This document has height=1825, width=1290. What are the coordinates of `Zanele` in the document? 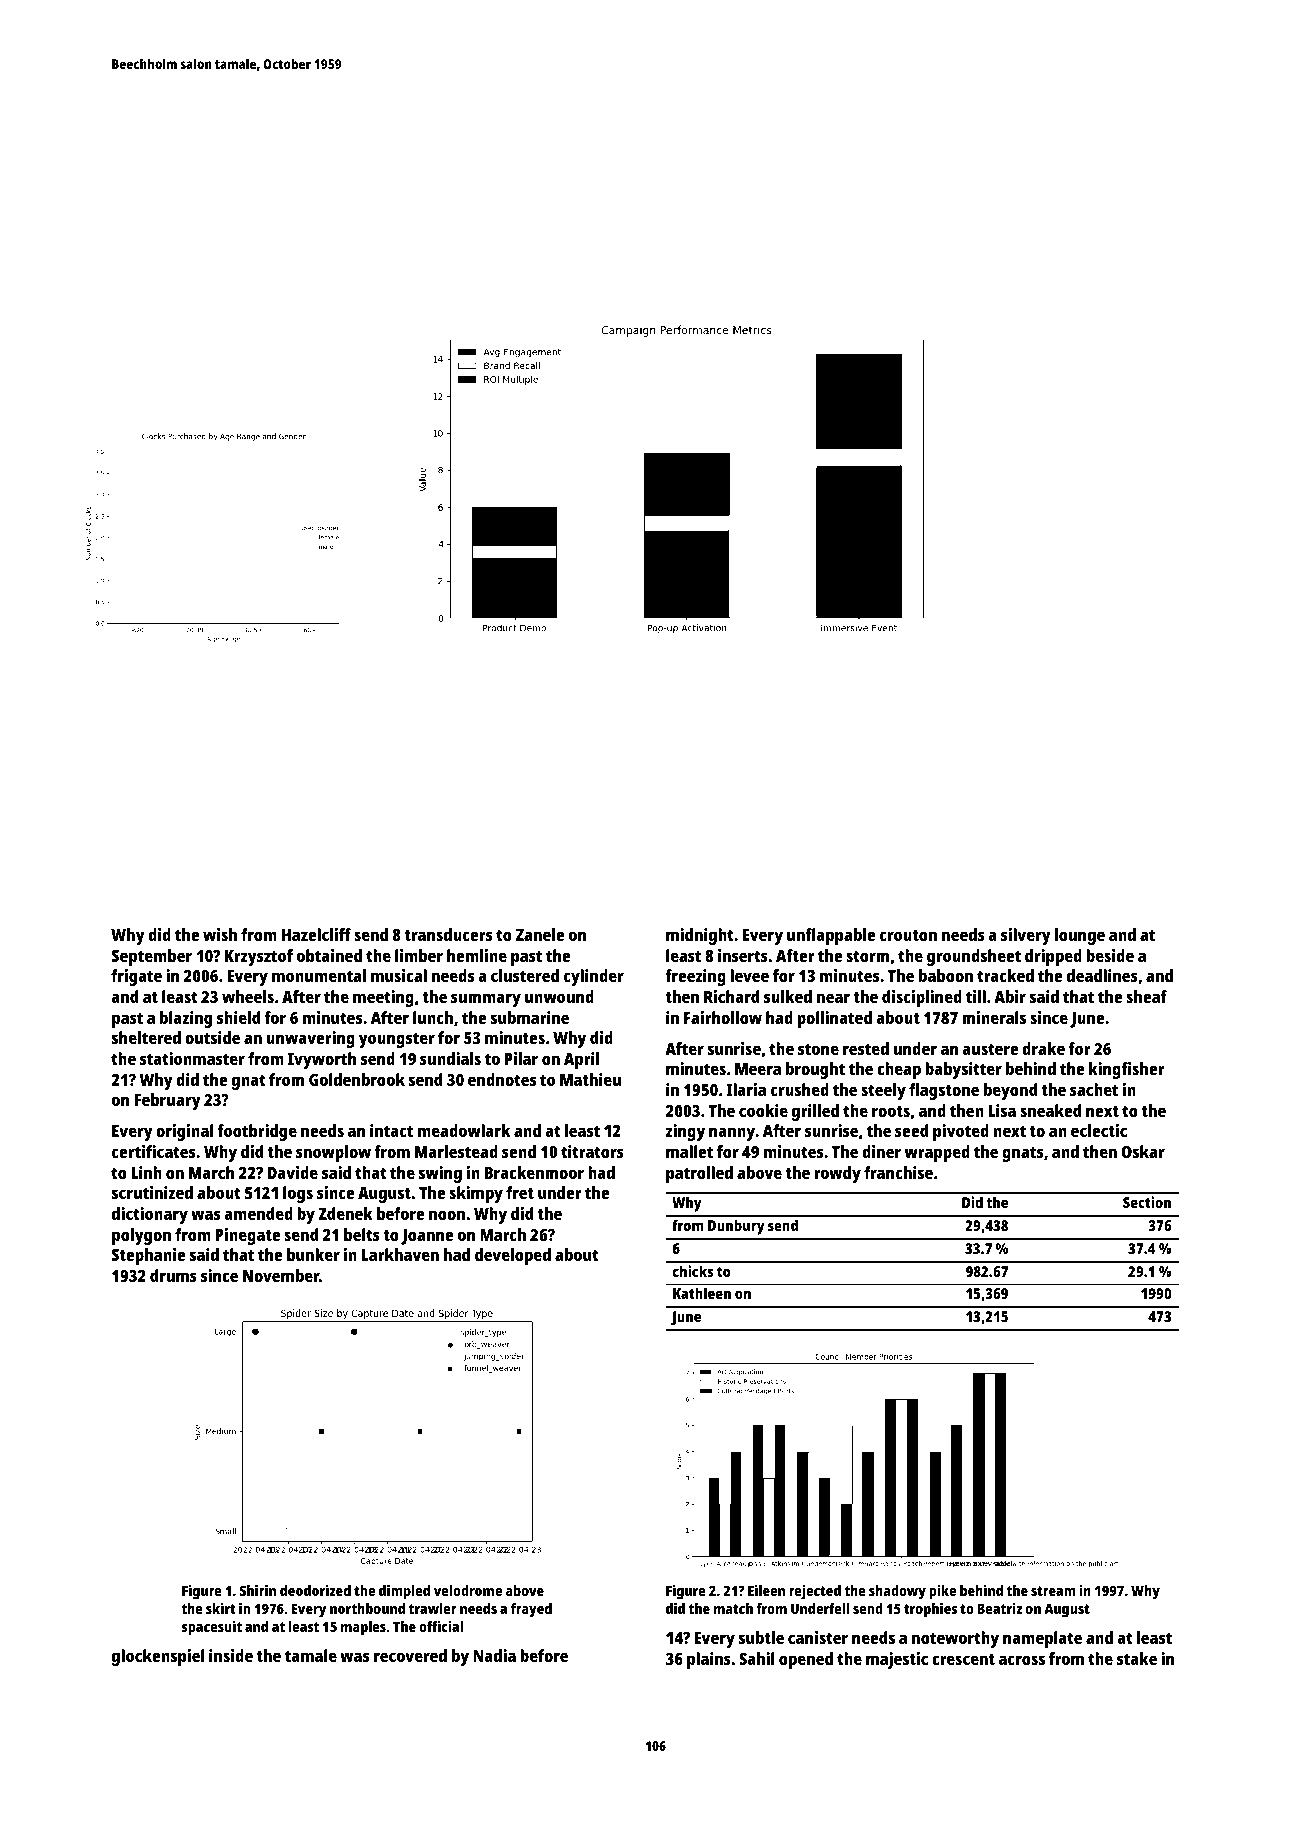 It's located at (540, 934).
